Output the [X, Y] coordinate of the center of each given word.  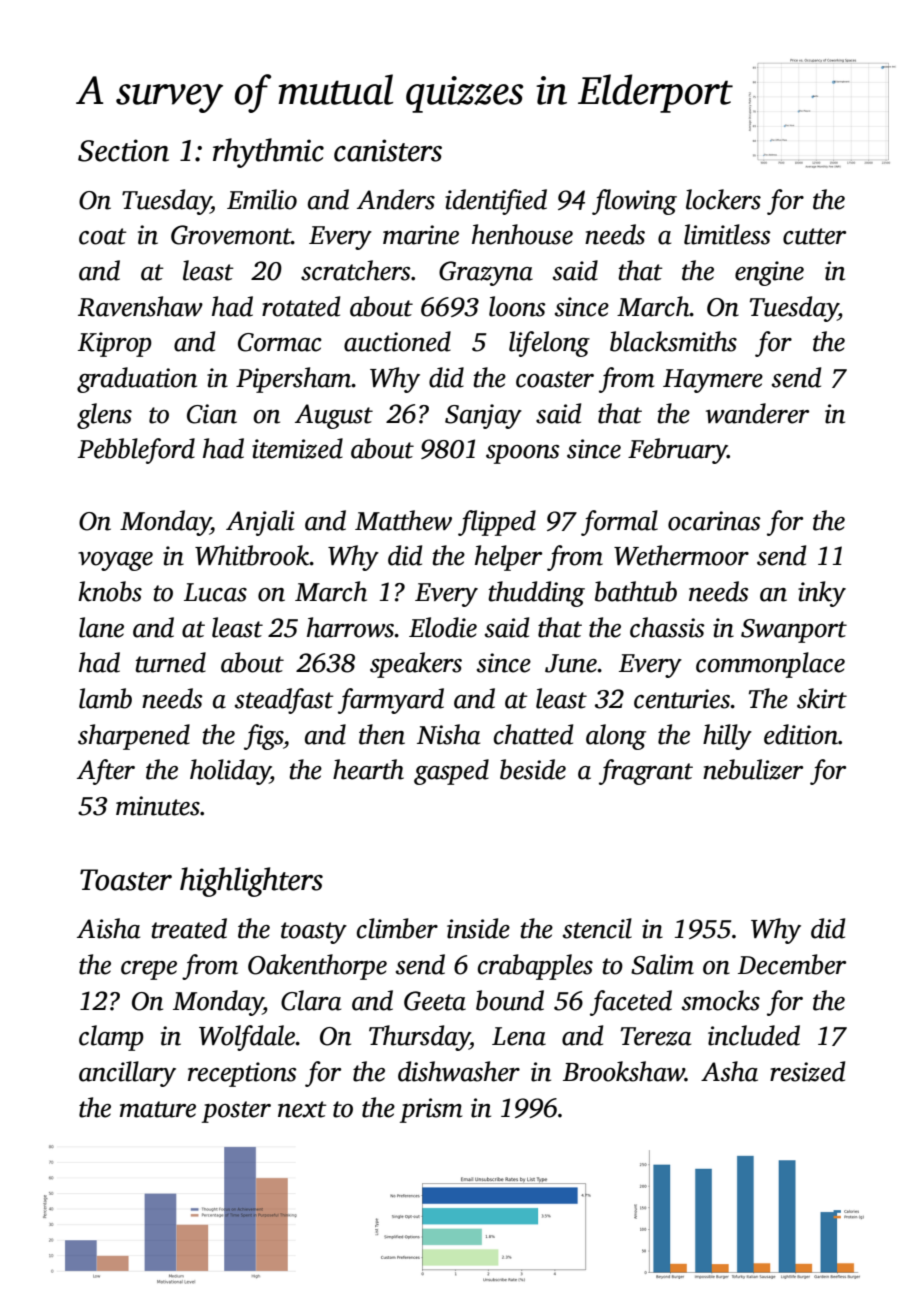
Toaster [126, 880]
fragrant [646, 772]
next [302, 1109]
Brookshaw [624, 1071]
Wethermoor [681, 555]
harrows [351, 627]
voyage [115, 561]
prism [431, 1110]
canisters [388, 150]
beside [533, 769]
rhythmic [268, 153]
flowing [634, 202]
